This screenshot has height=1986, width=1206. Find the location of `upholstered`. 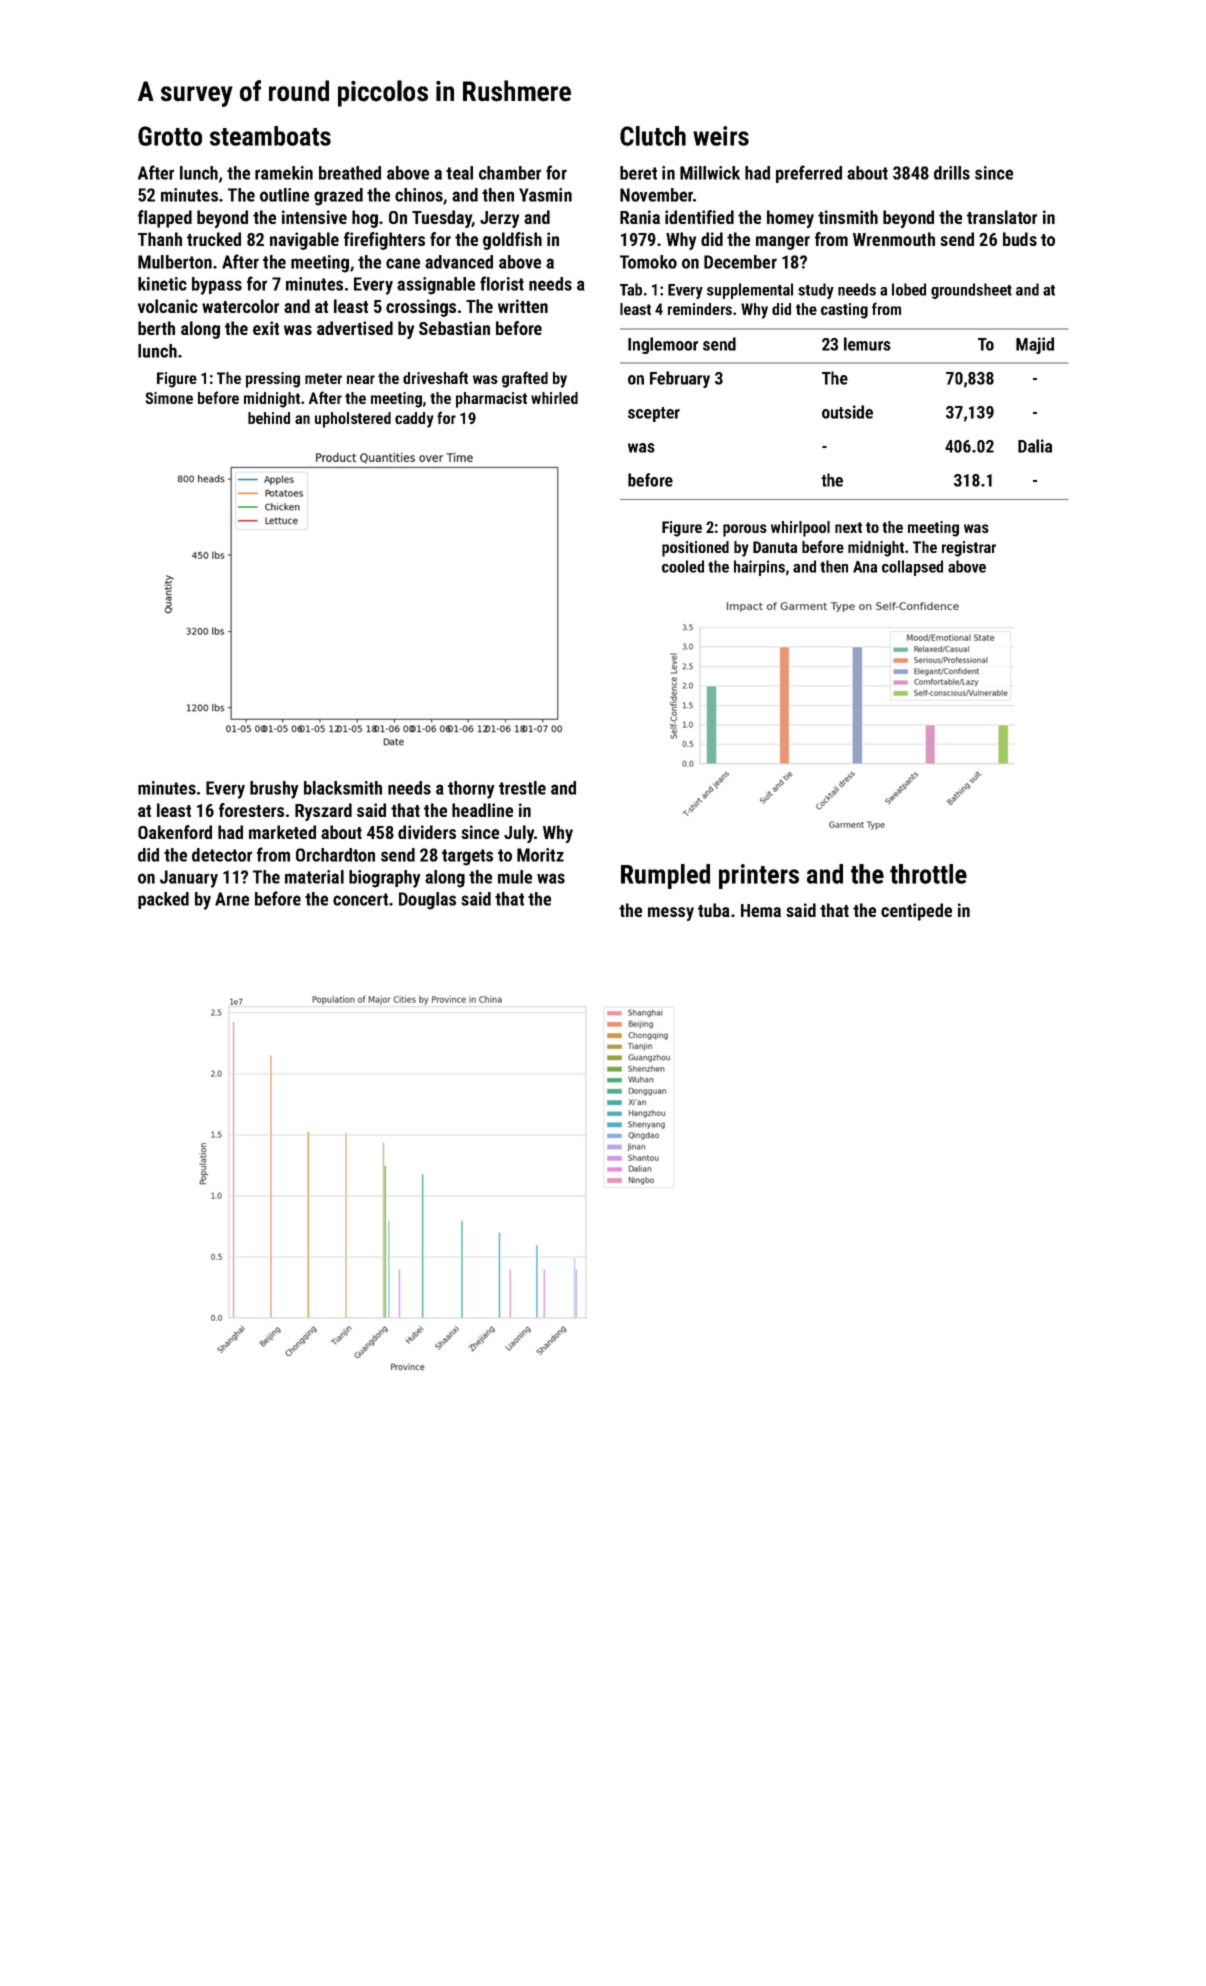

upholstered is located at coordinates (353, 420).
